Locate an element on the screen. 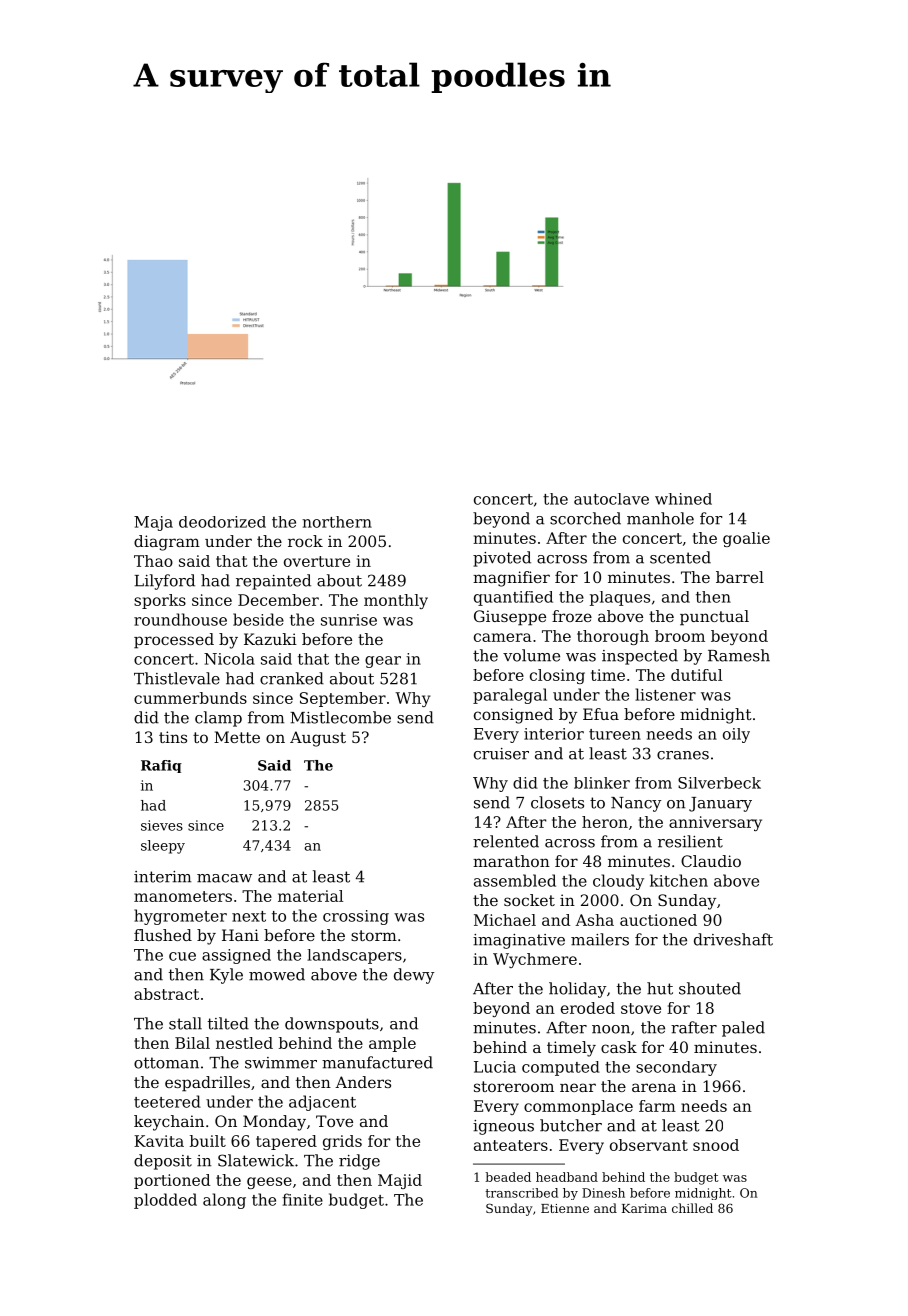 Image resolution: width=908 pixels, height=1316 pixels. northern is located at coordinates (337, 522).
